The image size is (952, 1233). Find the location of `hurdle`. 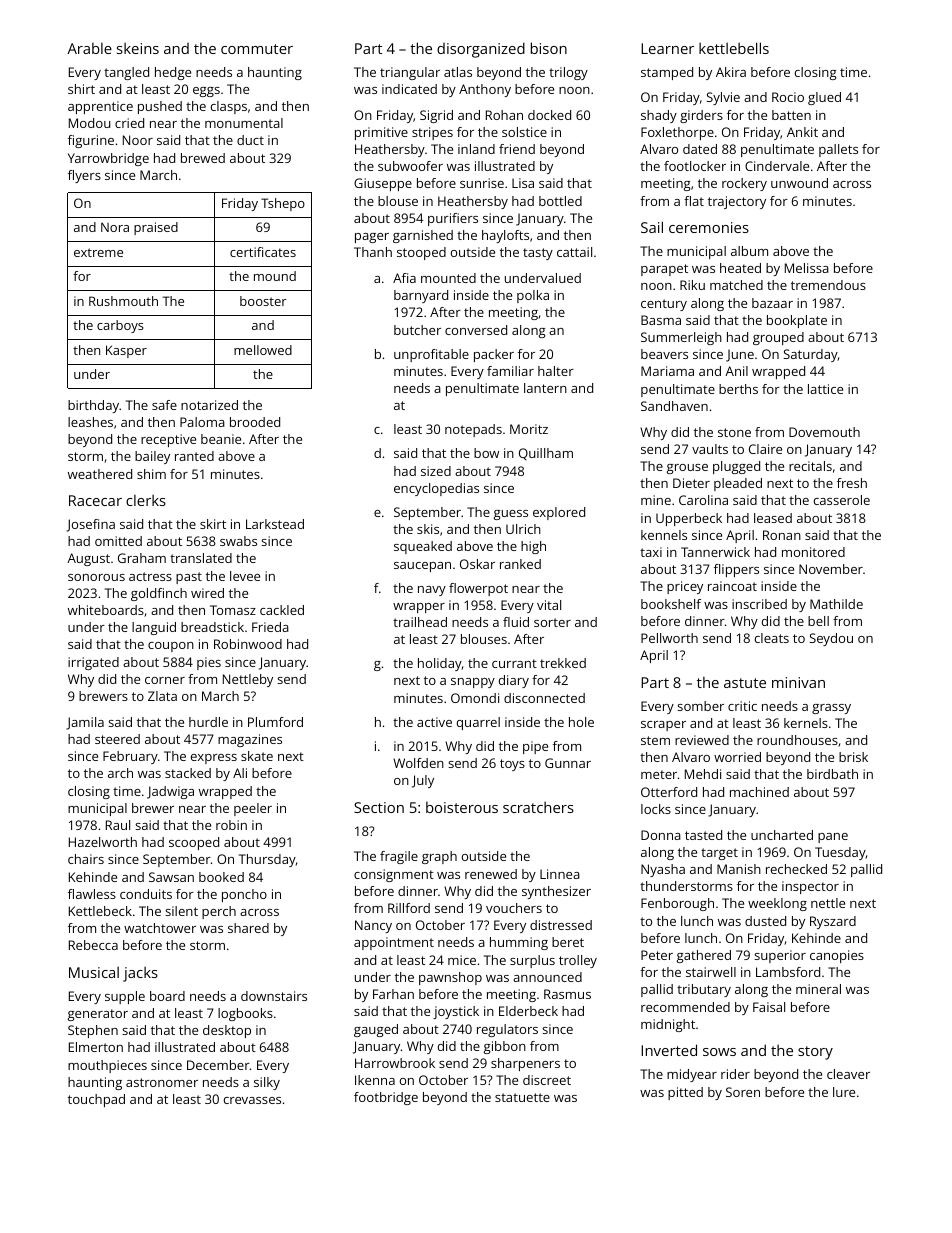

hurdle is located at coordinates (208, 722).
